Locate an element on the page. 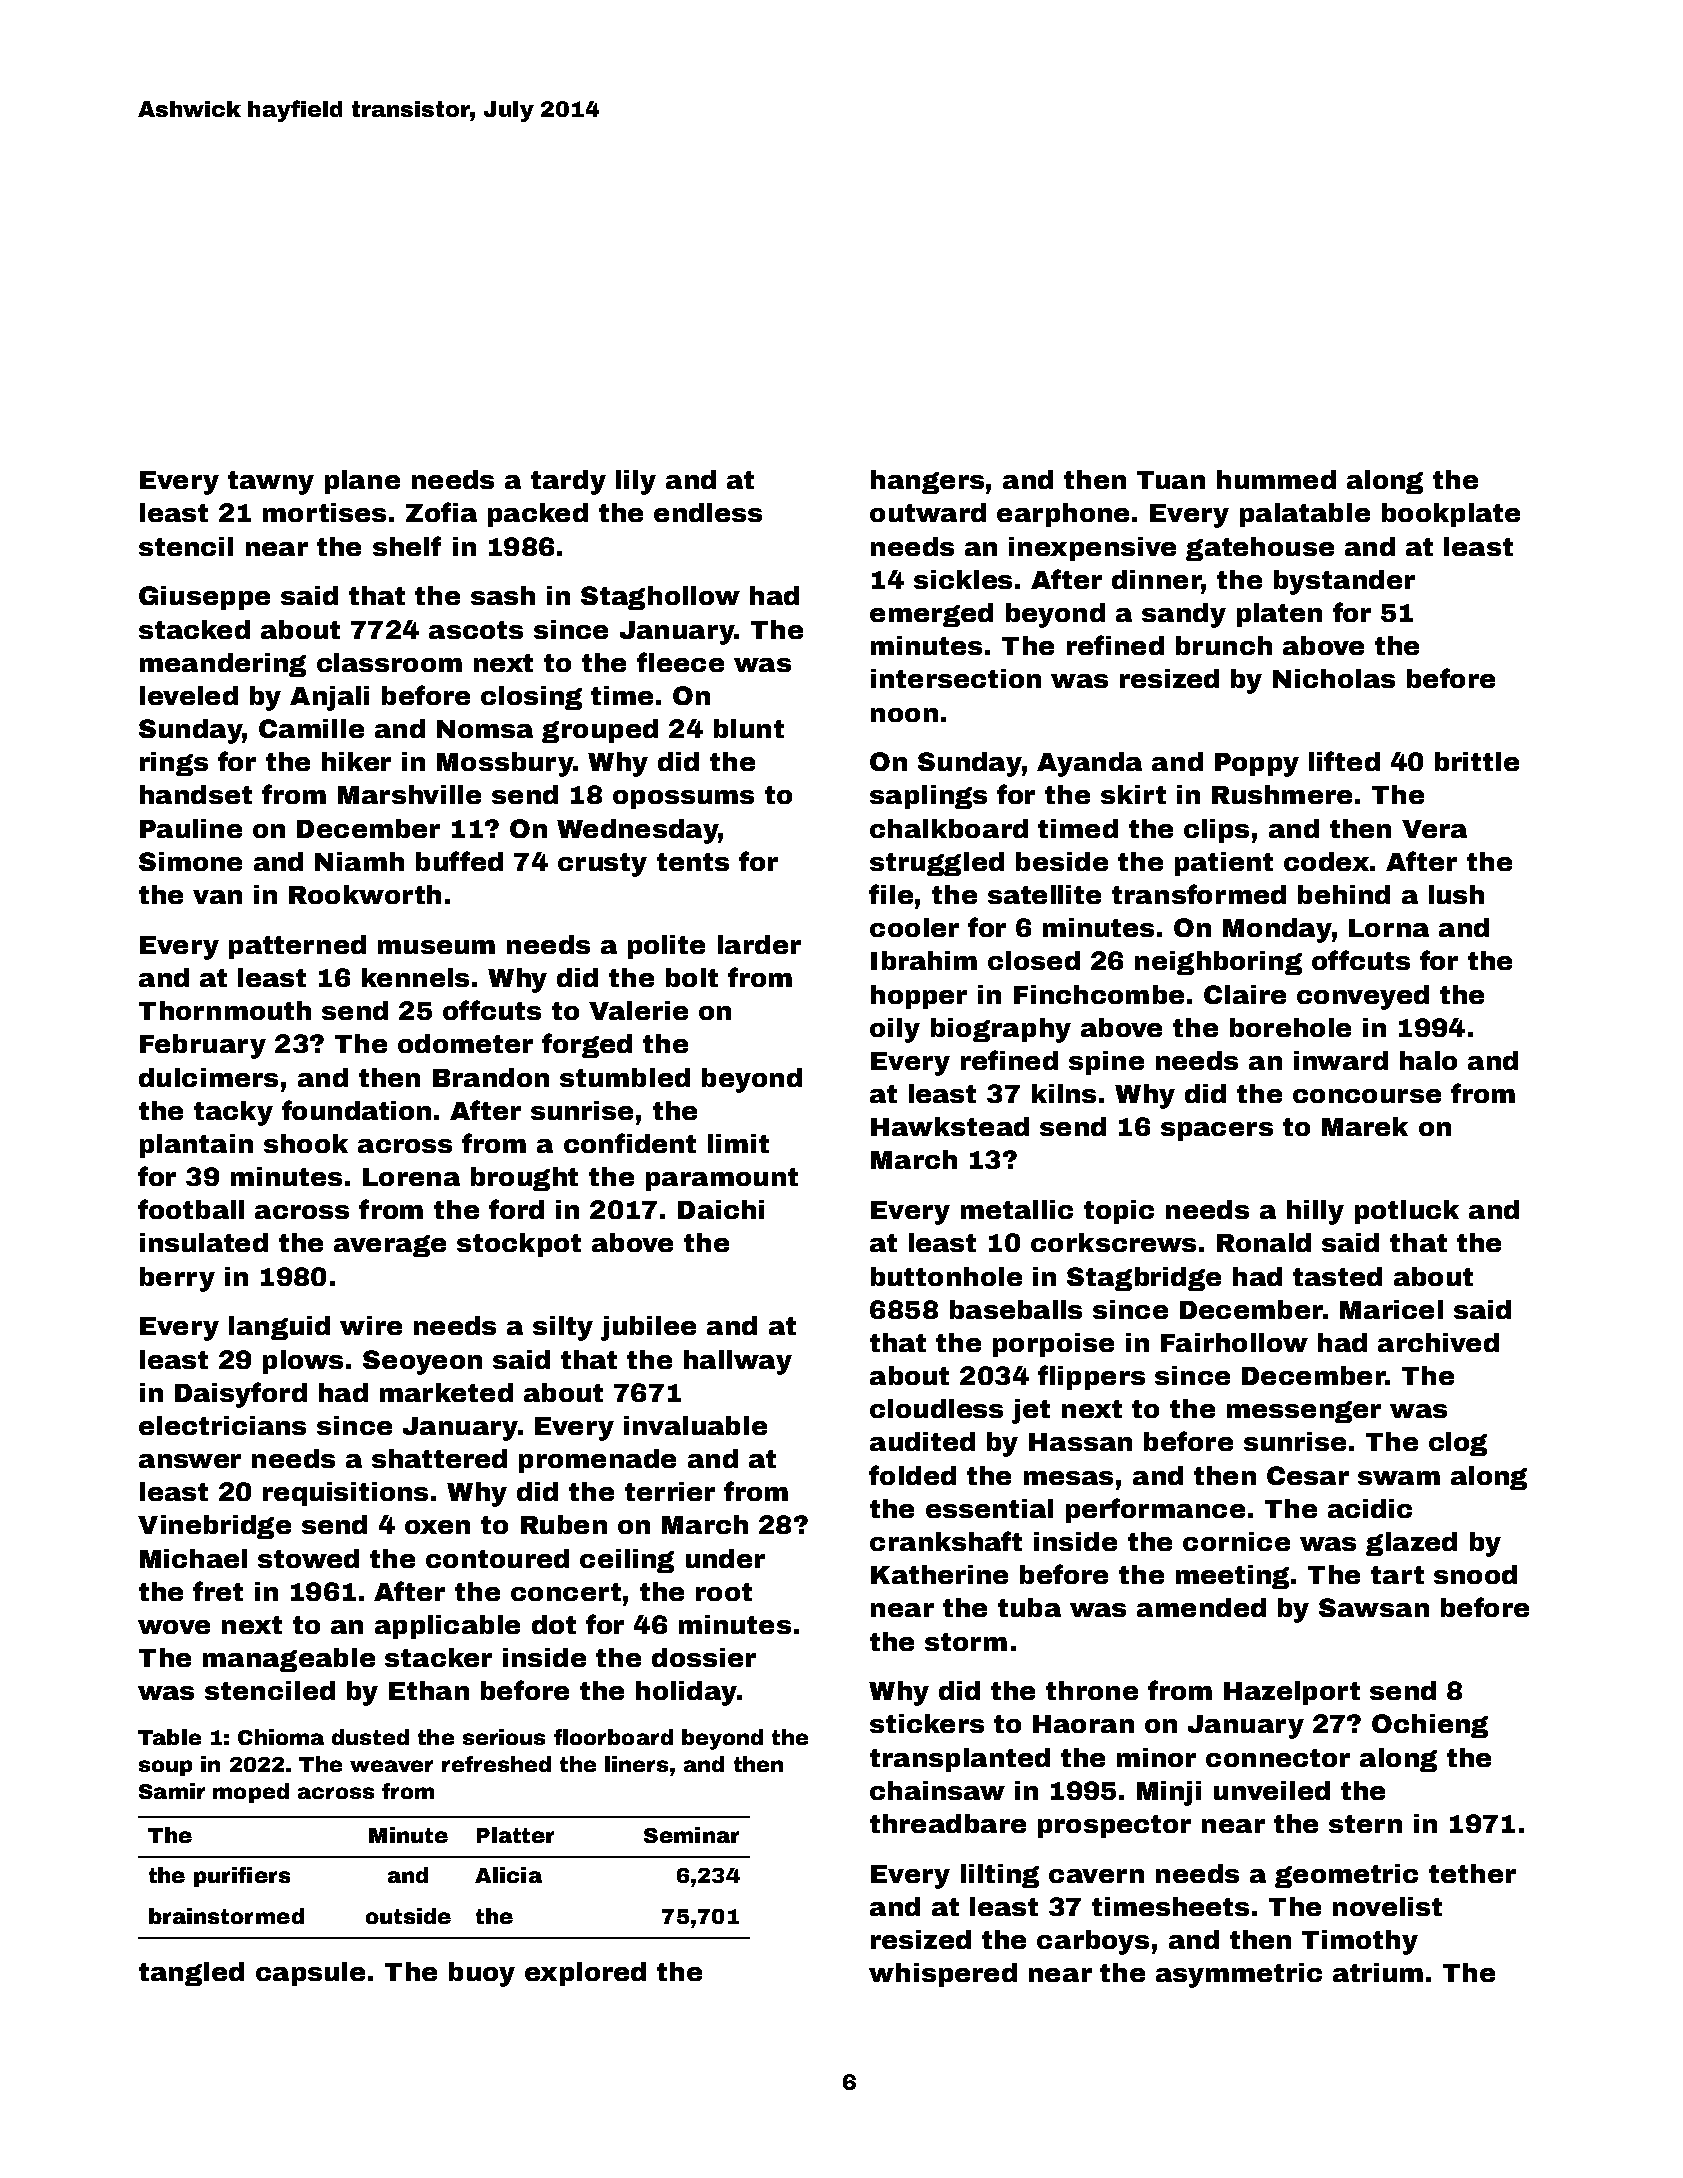 Image resolution: width=1683 pixels, height=2178 pixels. Brandon is located at coordinates (491, 1077).
